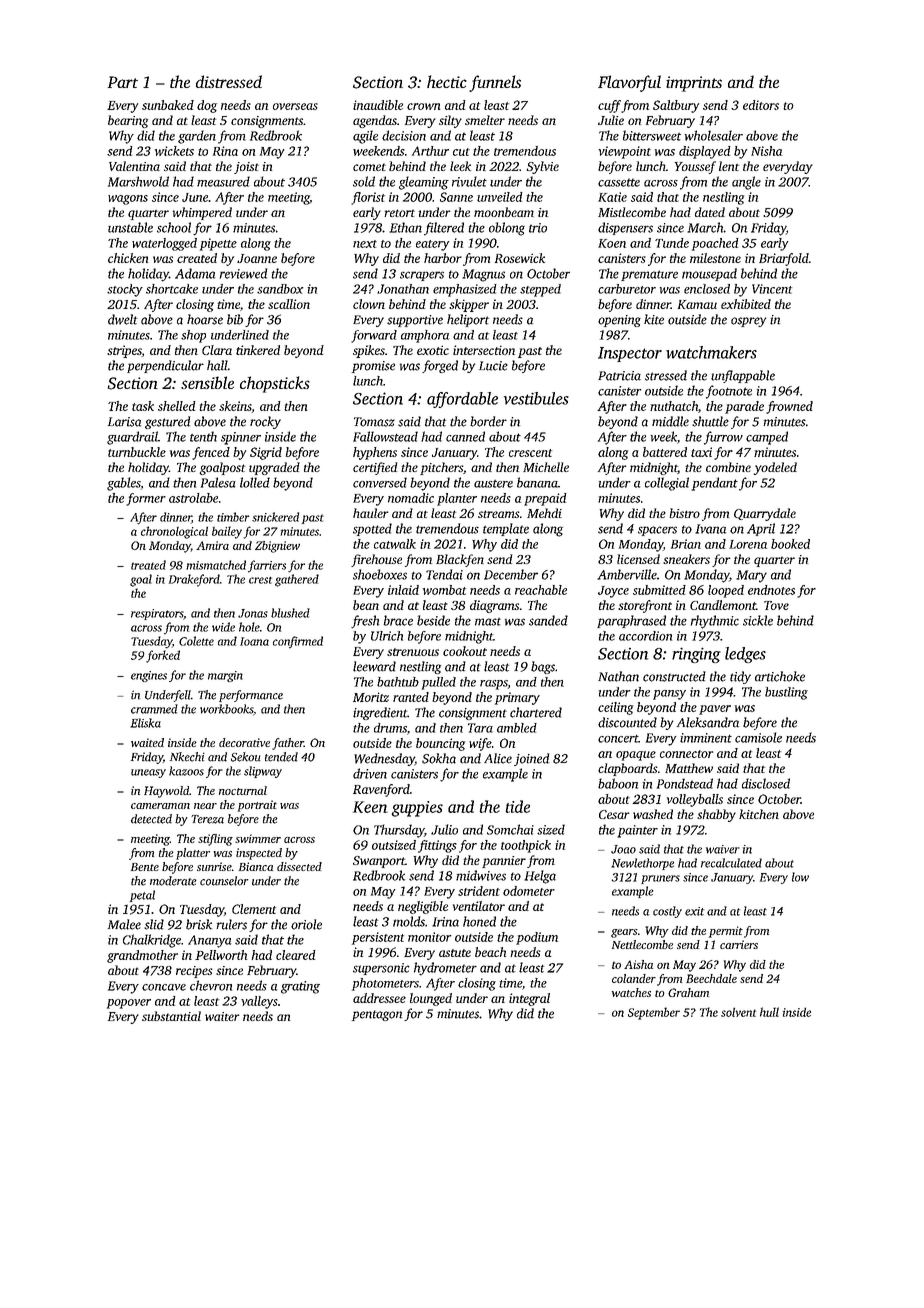 The image size is (924, 1308). I want to click on editors, so click(761, 105).
